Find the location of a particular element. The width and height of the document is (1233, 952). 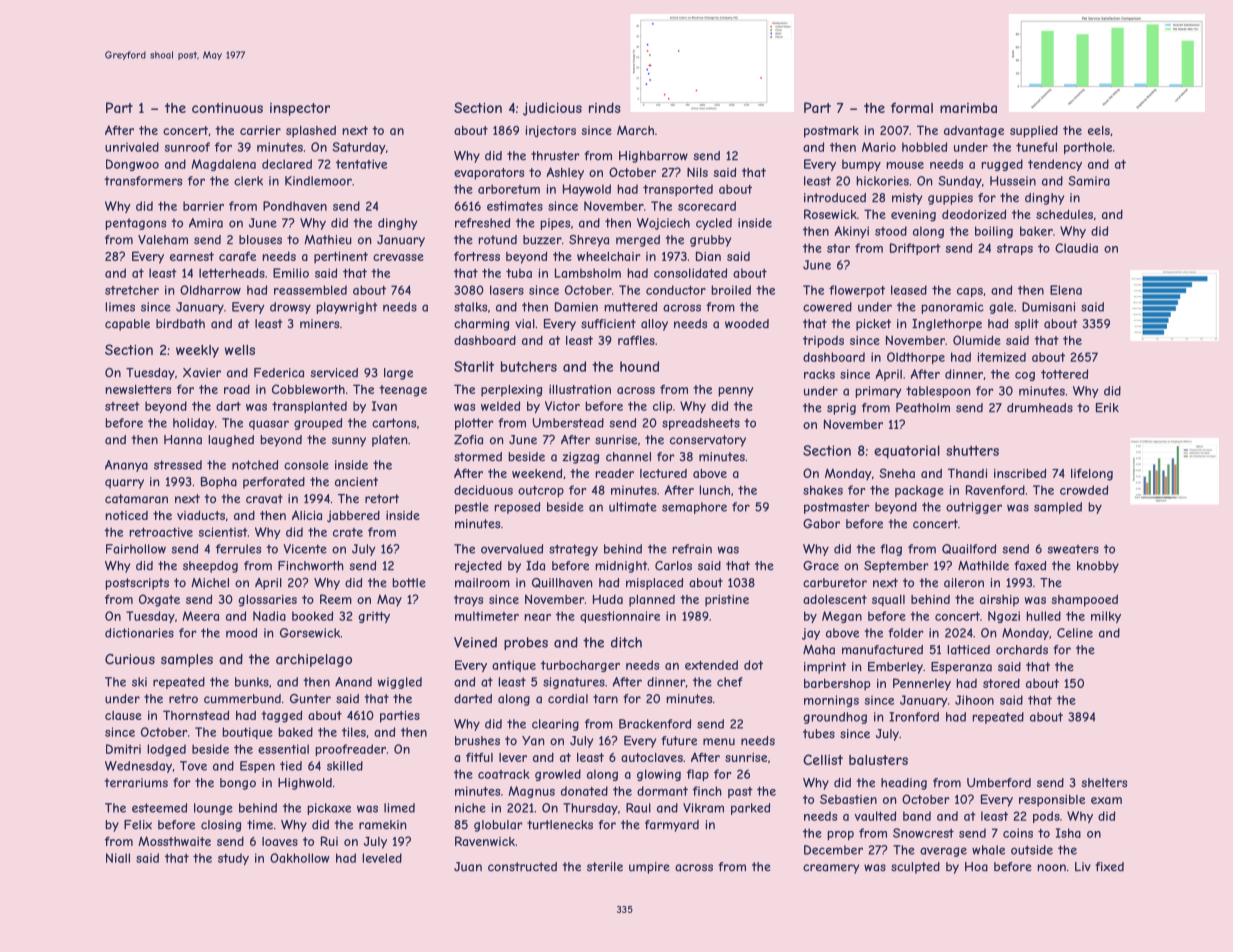

Zofia is located at coordinates (468, 440).
